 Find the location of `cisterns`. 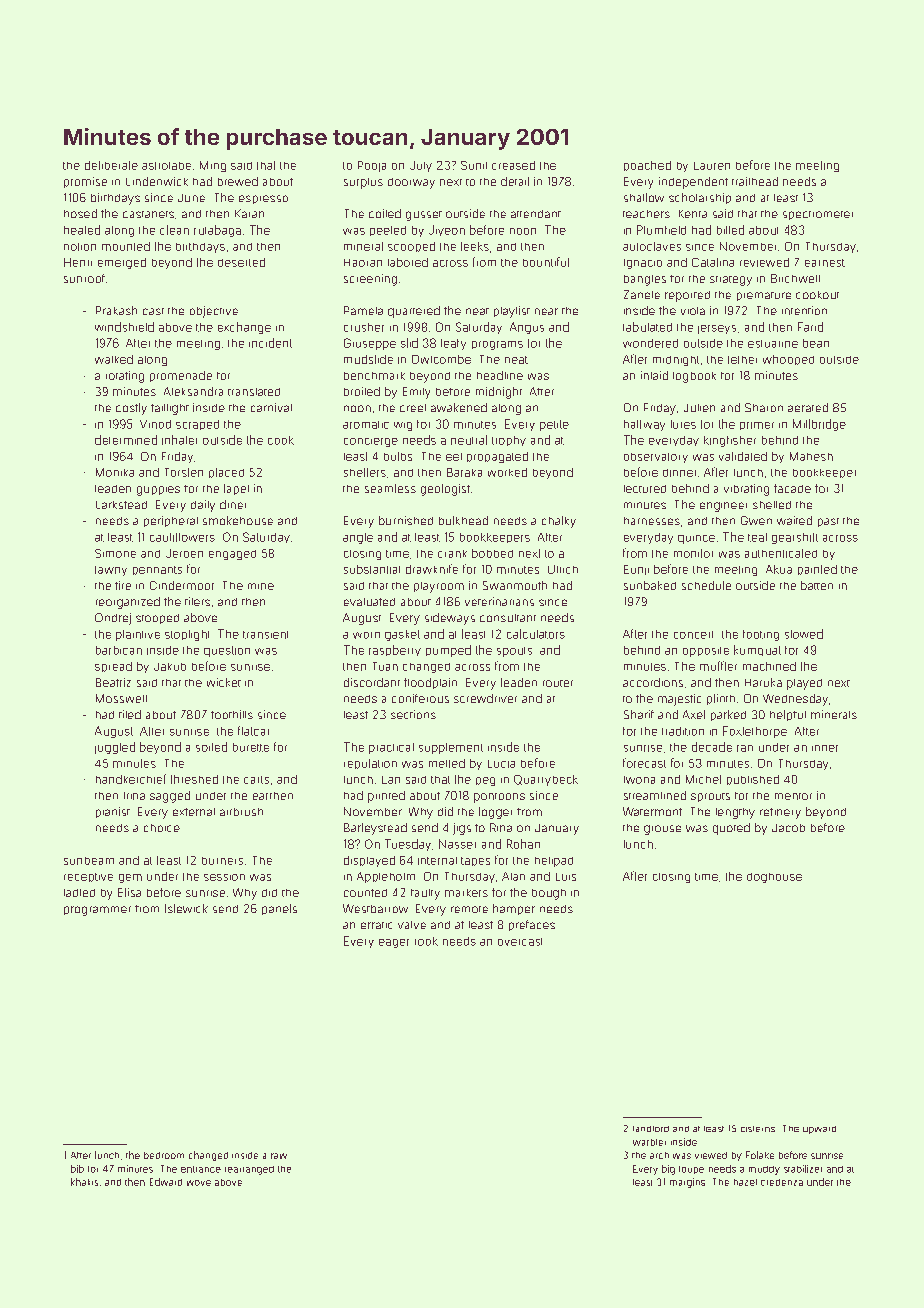

cisterns is located at coordinates (758, 1129).
